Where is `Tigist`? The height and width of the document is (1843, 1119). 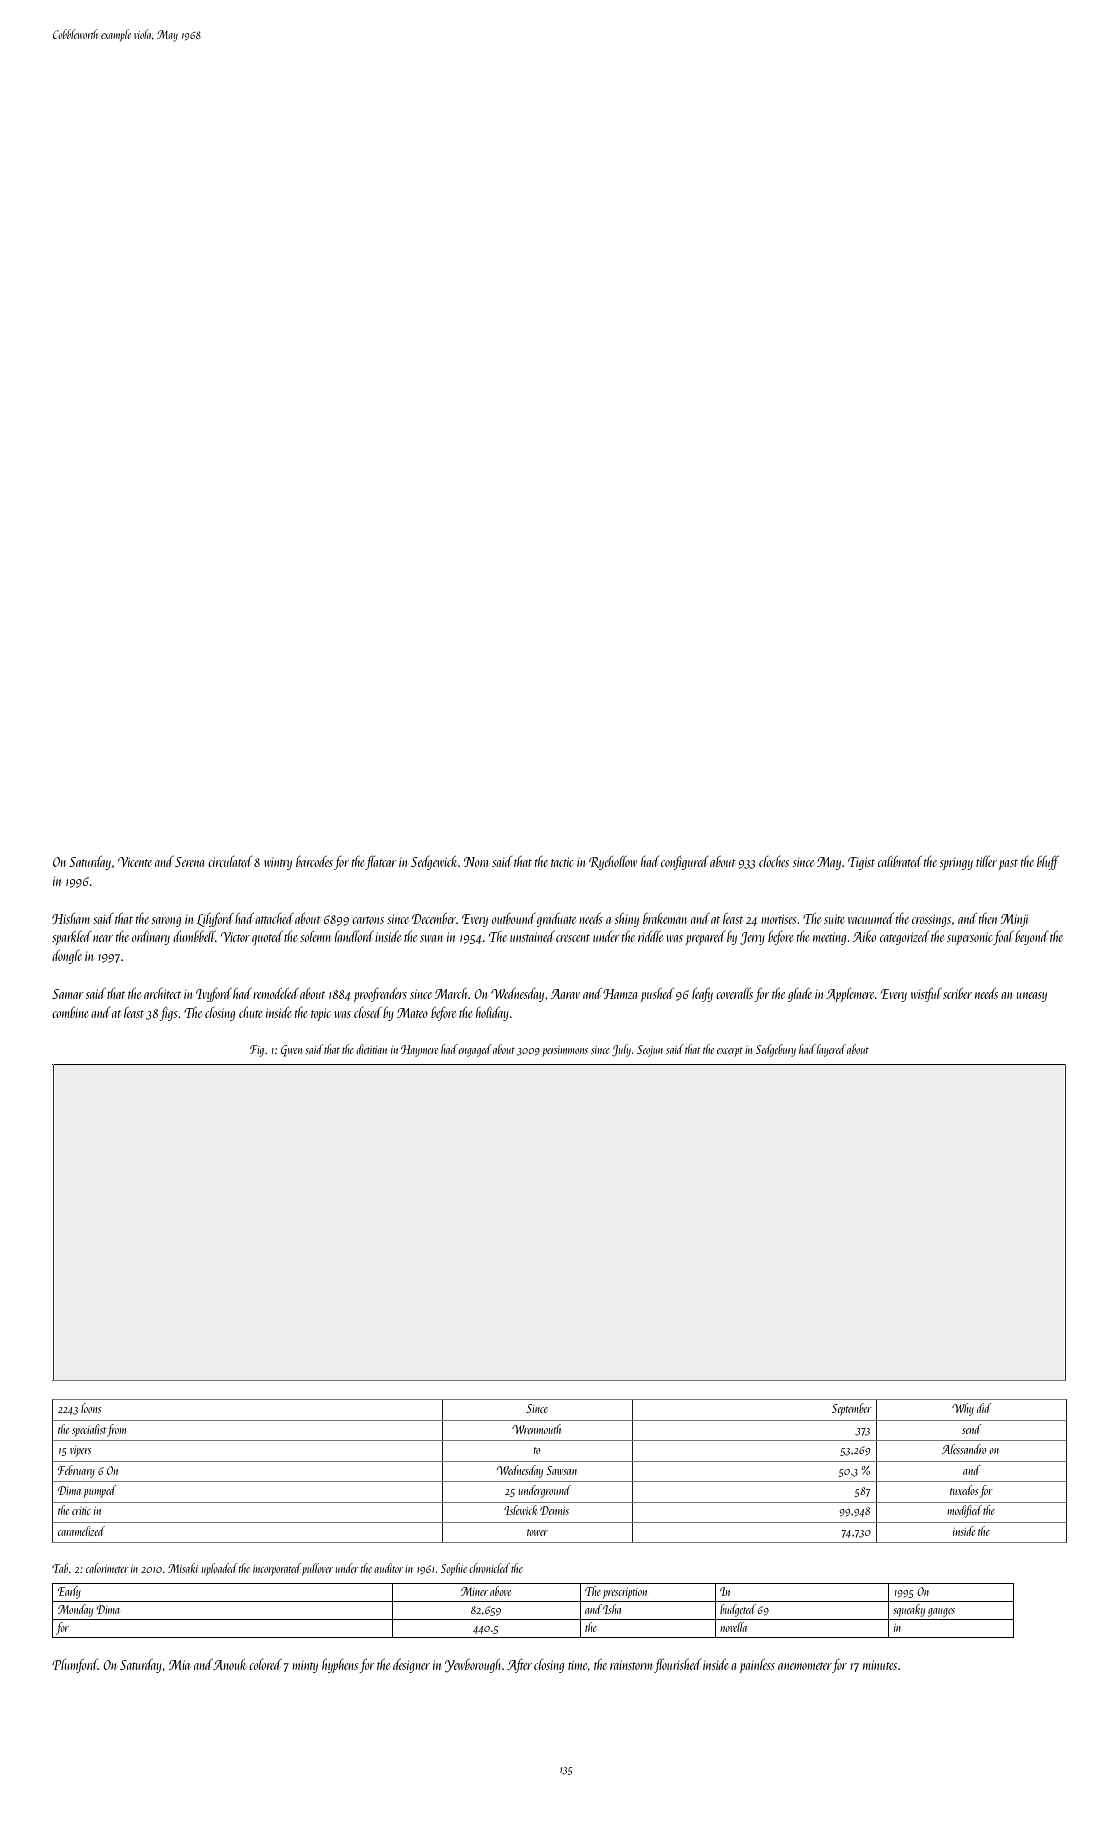 Tigist is located at coordinates (861, 863).
